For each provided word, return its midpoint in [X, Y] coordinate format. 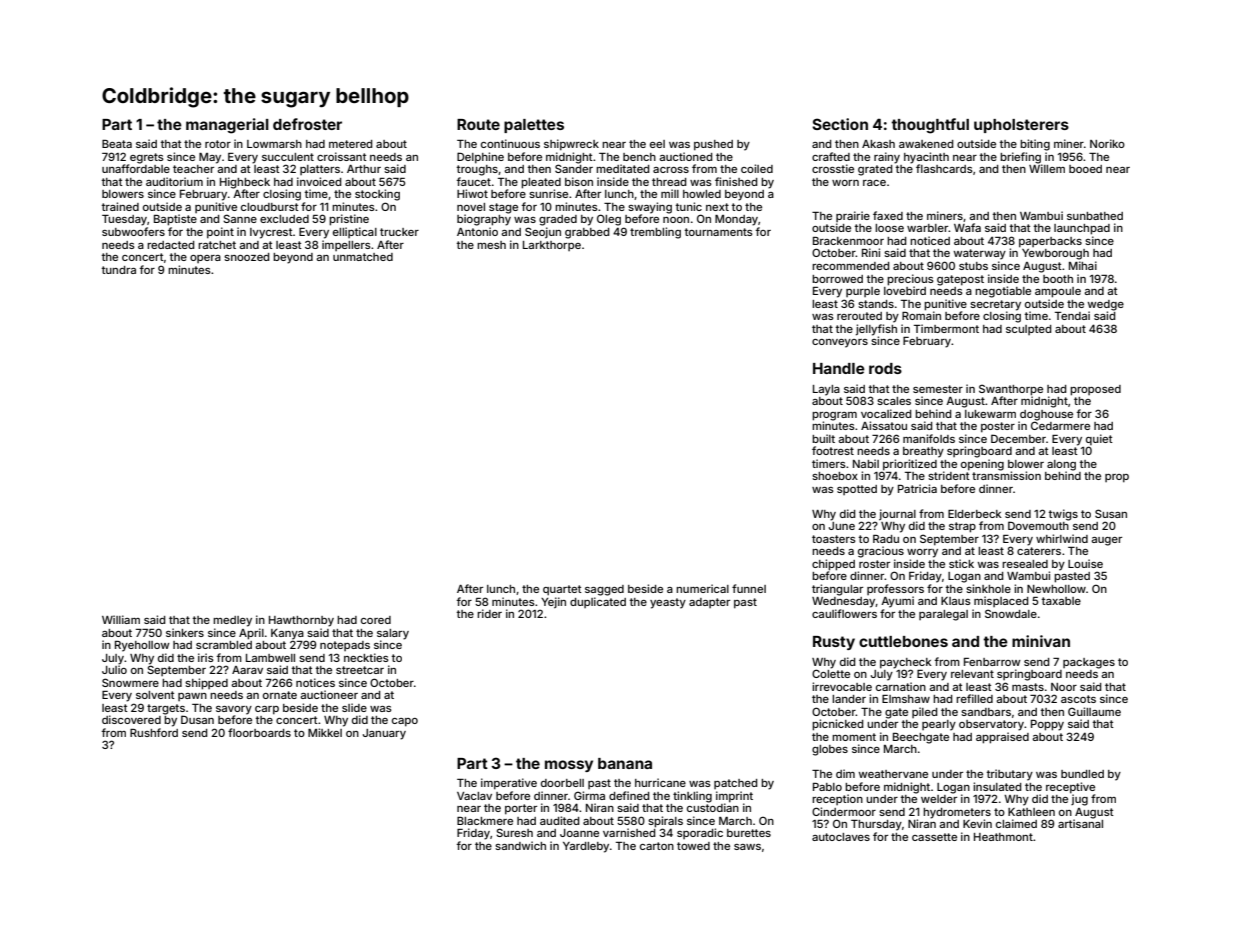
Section [840, 124]
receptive [1070, 788]
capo [405, 722]
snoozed [247, 257]
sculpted [1029, 330]
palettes [534, 126]
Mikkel [325, 732]
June [842, 526]
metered [351, 144]
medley [232, 621]
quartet [562, 590]
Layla [826, 390]
